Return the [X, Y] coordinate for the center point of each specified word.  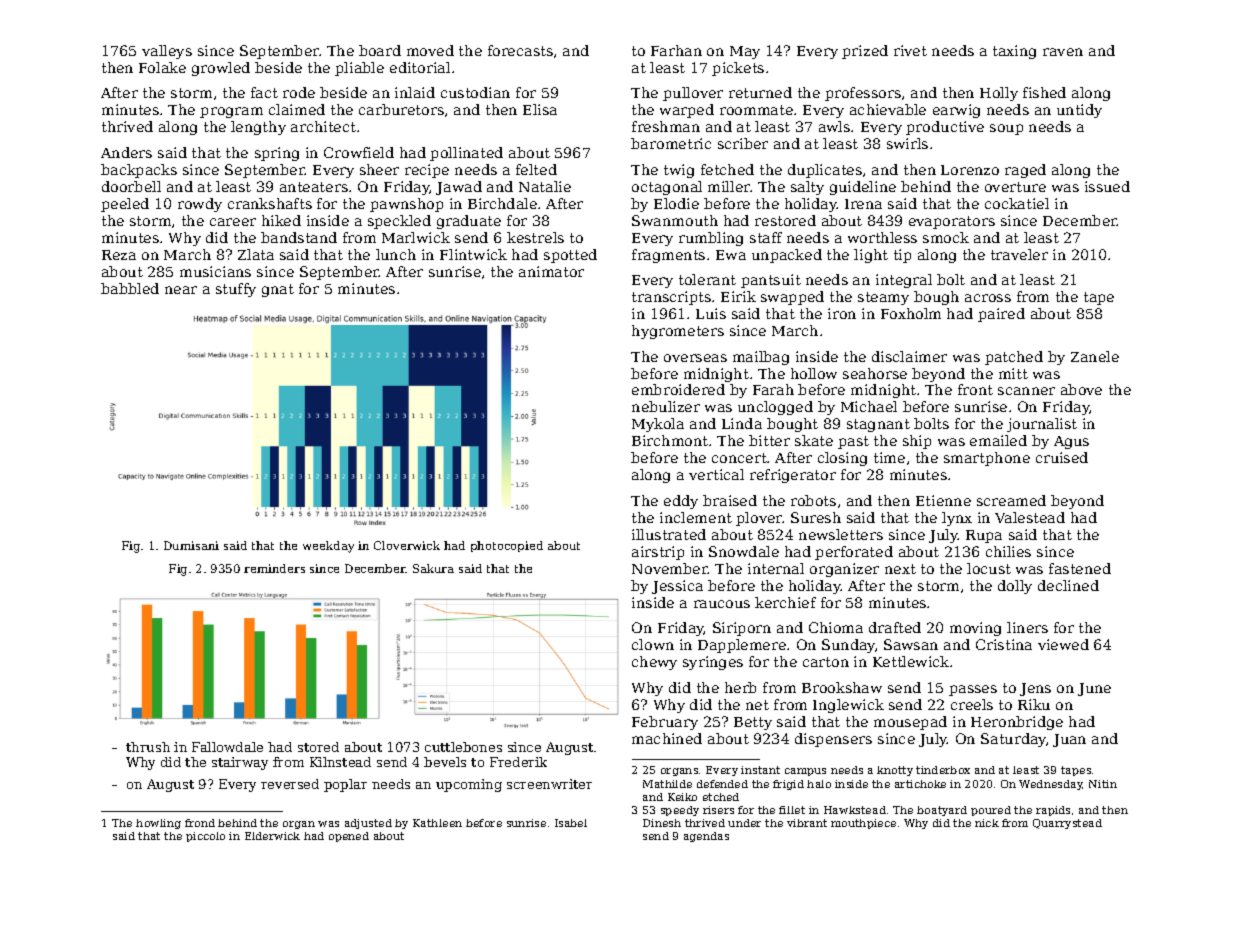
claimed [297, 109]
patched [1014, 358]
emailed [998, 440]
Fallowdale [227, 747]
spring [277, 154]
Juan [1069, 740]
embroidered [678, 389]
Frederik [518, 762]
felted [536, 169]
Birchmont [670, 440]
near [181, 290]
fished [1044, 92]
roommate [756, 110]
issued [1107, 186]
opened [349, 837]
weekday [328, 547]
